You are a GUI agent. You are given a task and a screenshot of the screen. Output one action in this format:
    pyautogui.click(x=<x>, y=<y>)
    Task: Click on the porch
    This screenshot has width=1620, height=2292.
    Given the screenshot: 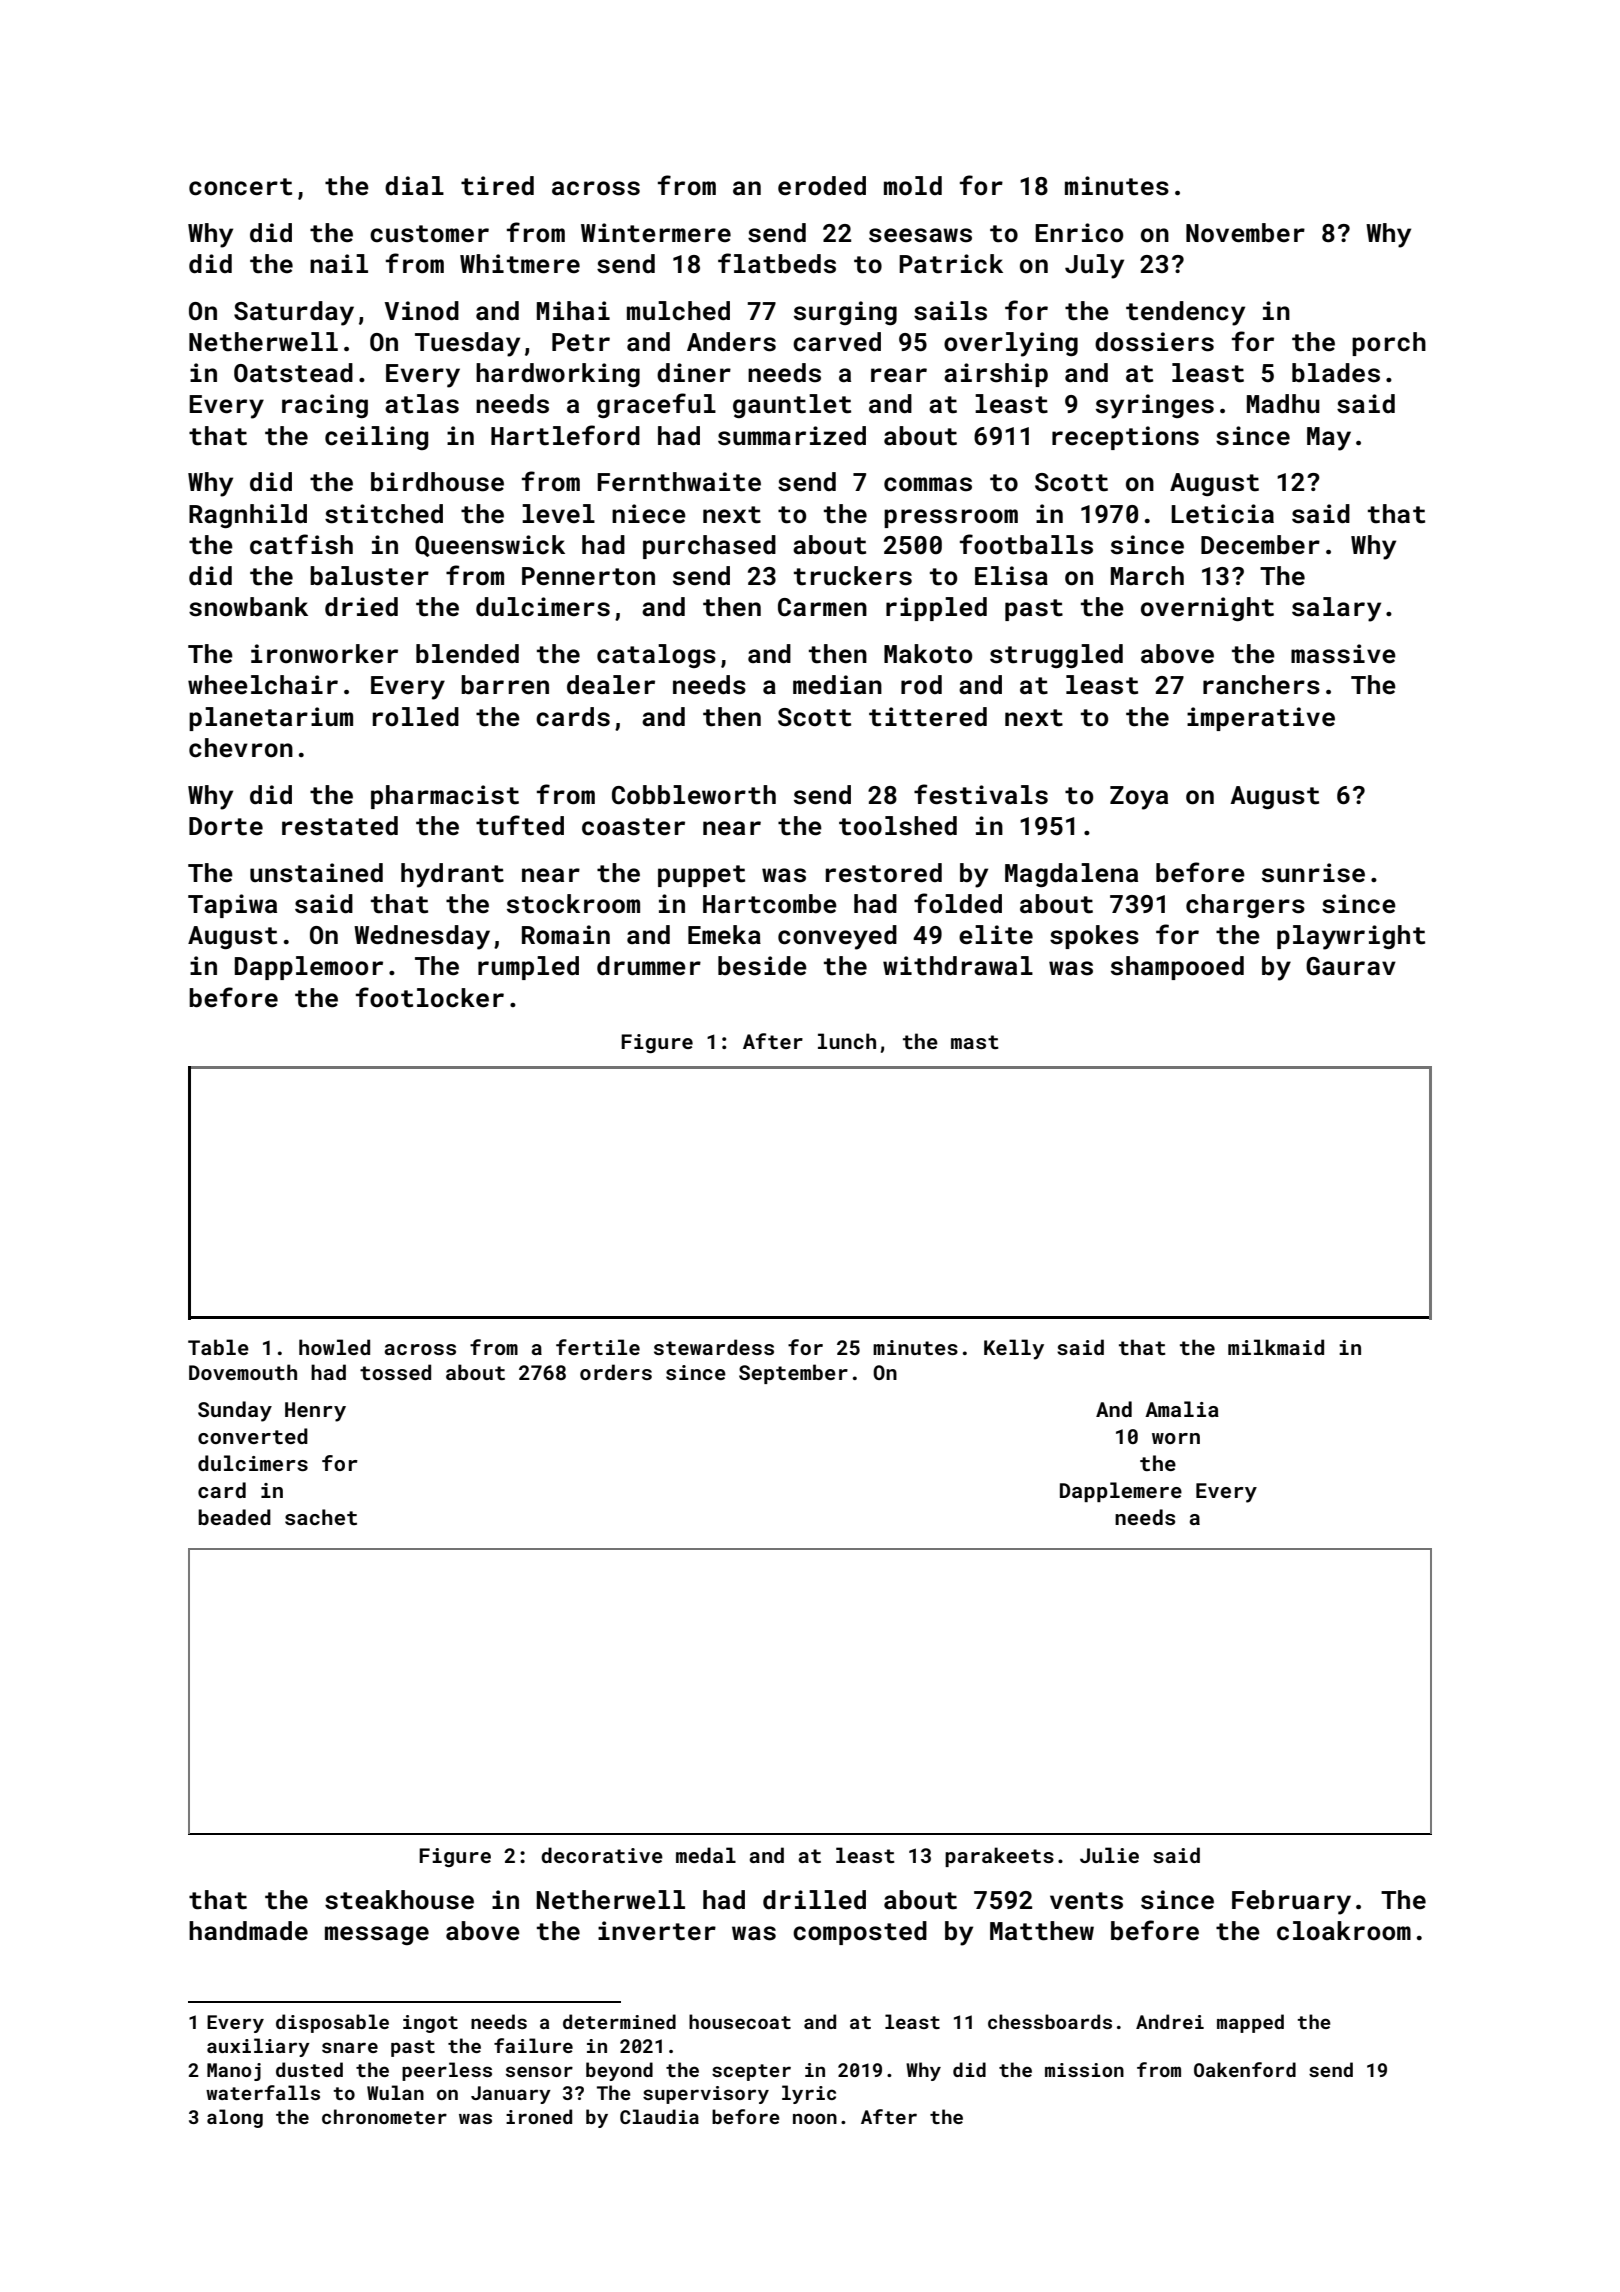 What is the action you would take?
    pyautogui.click(x=1389, y=344)
